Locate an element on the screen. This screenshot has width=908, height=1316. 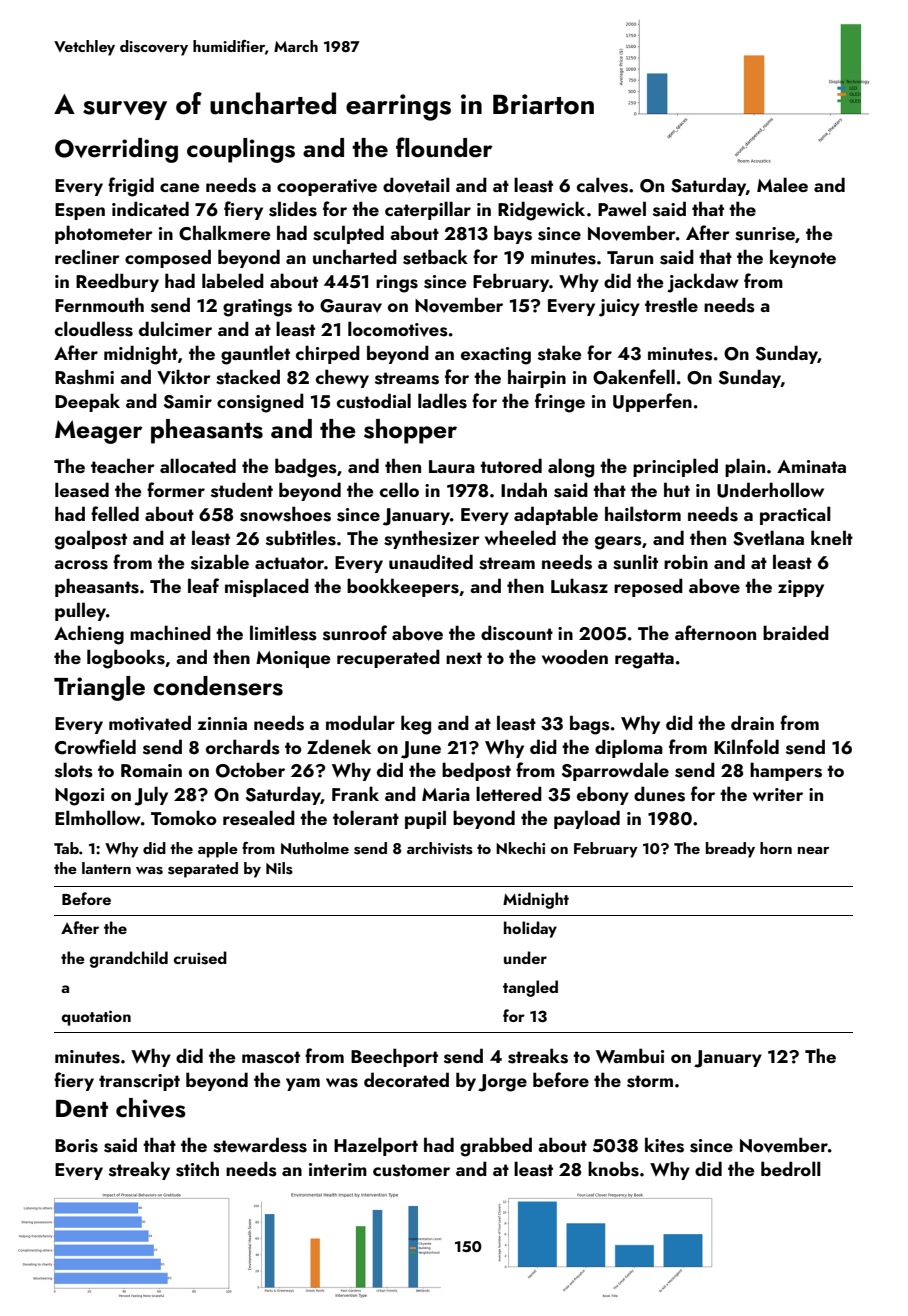
knobs is located at coordinates (613, 1169).
